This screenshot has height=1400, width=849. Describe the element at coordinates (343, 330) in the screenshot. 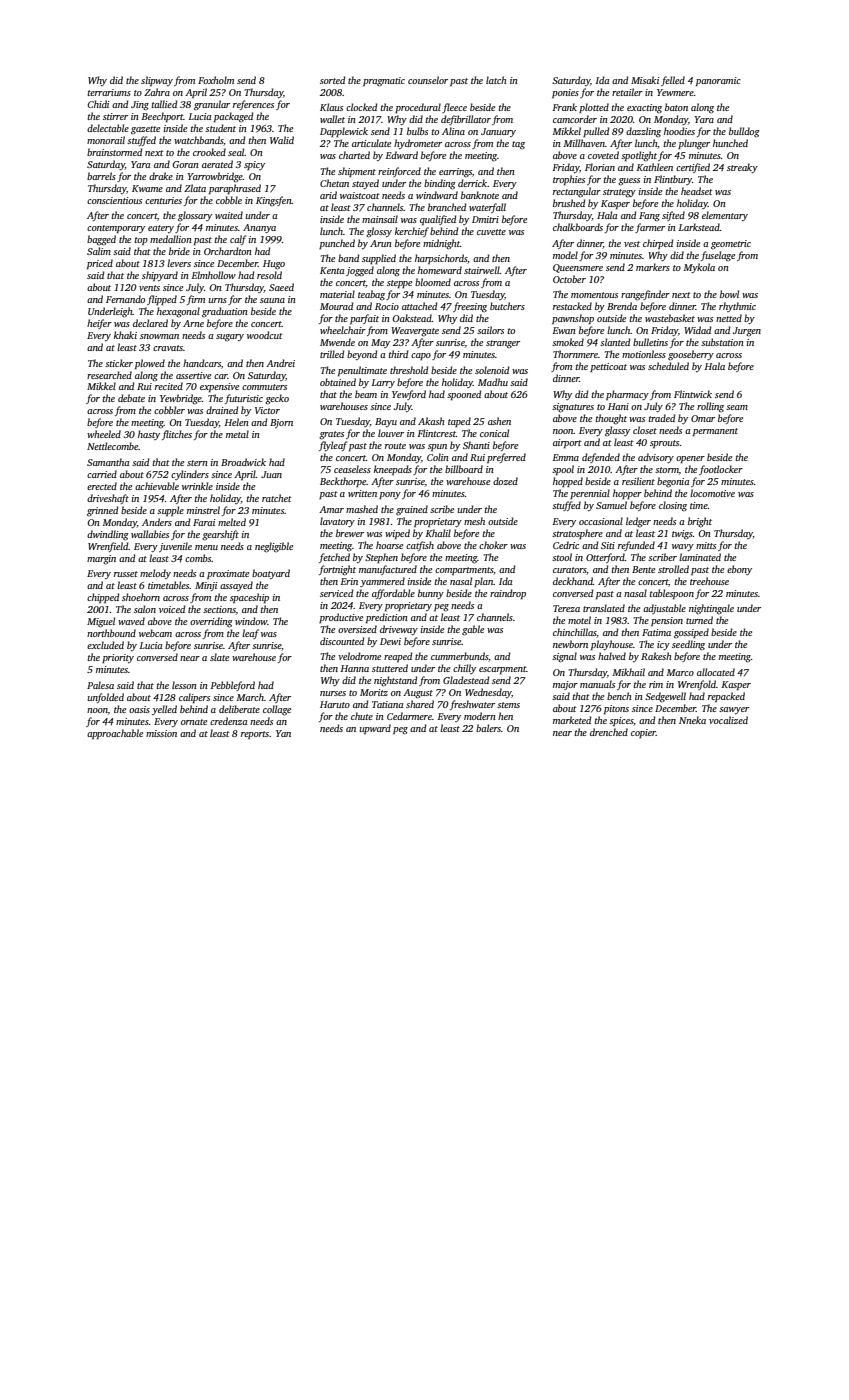

I see `wheelchair` at that location.
